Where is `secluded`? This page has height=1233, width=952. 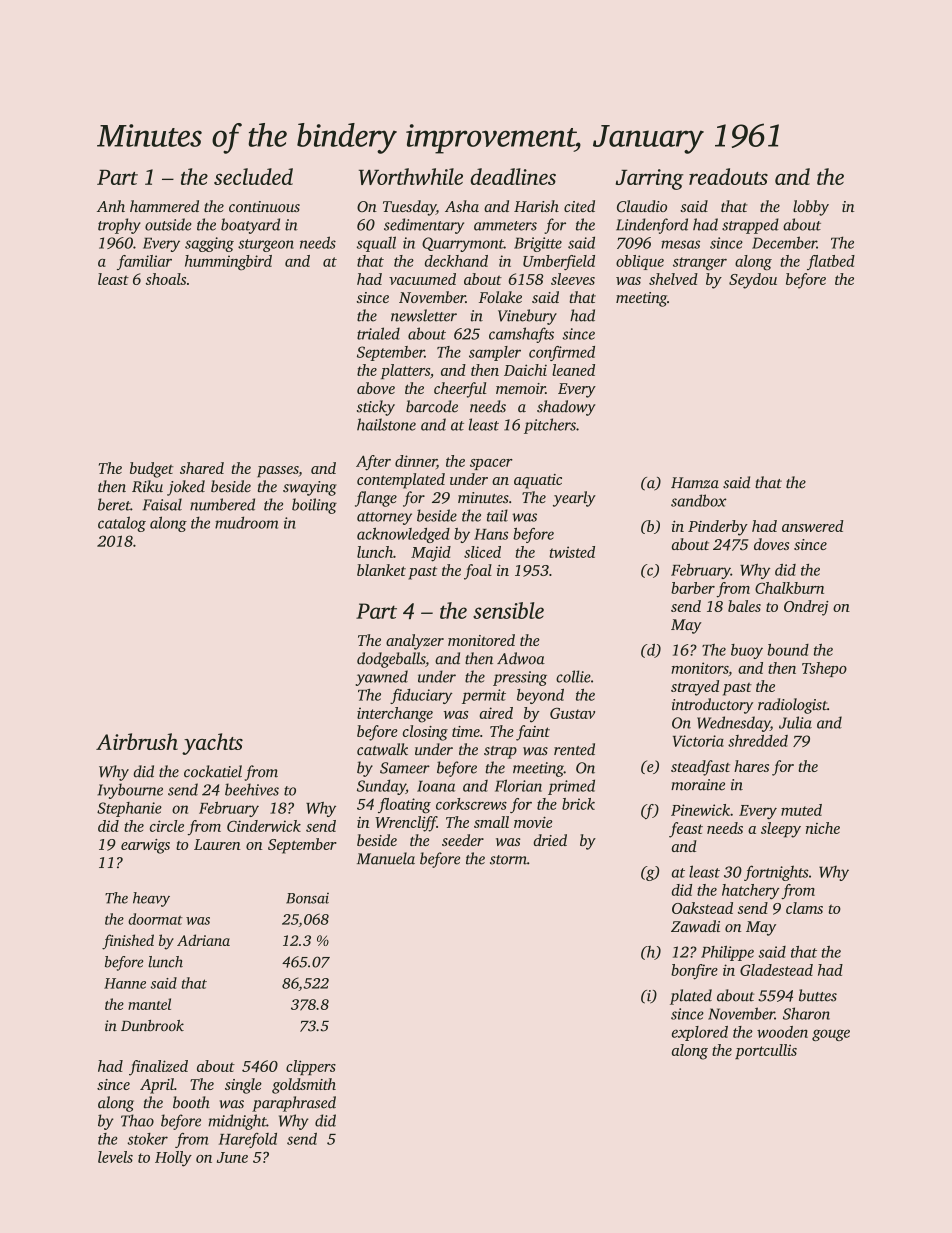 secluded is located at coordinates (253, 176).
